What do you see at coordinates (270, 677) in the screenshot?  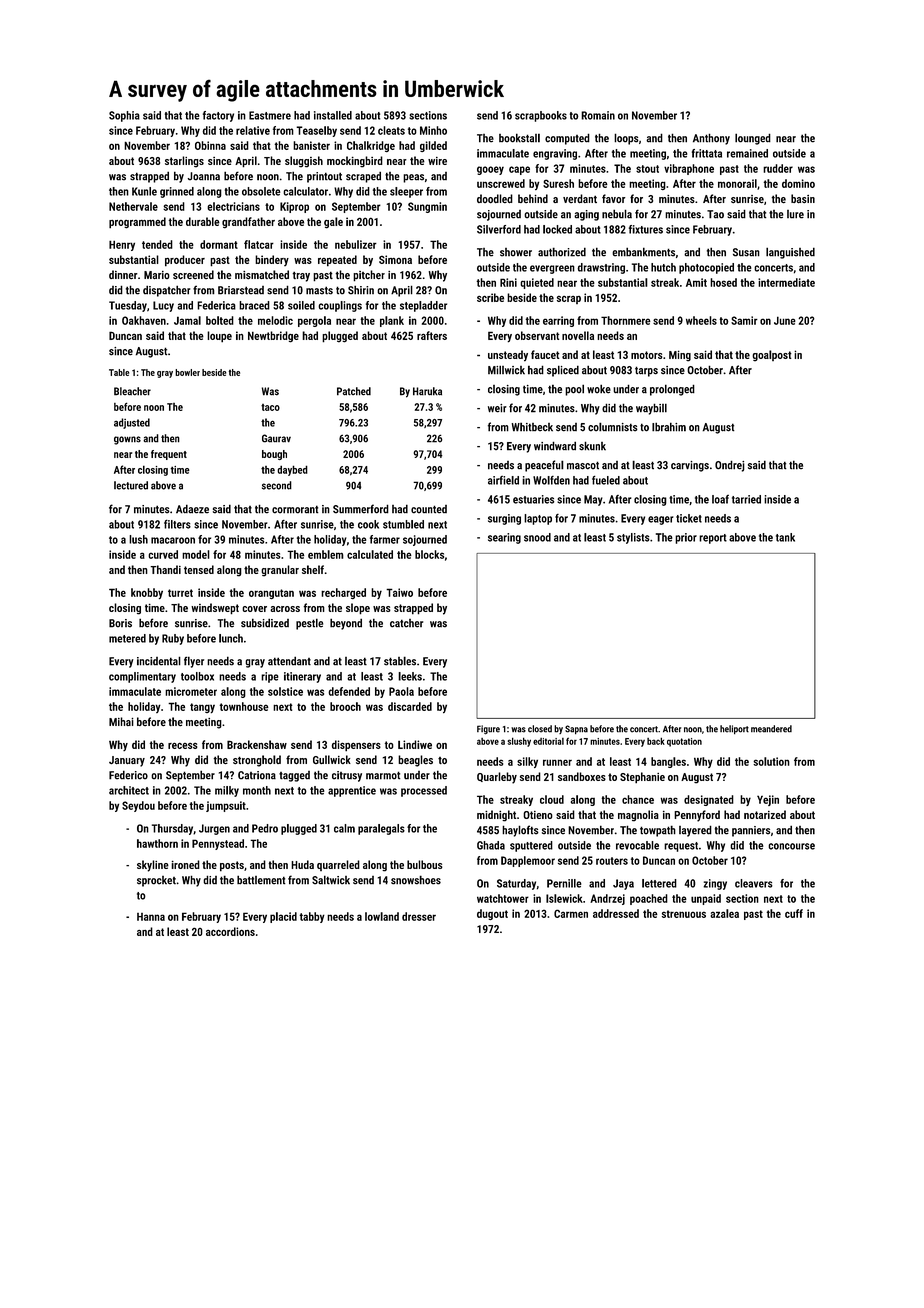 I see `ripe` at bounding box center [270, 677].
